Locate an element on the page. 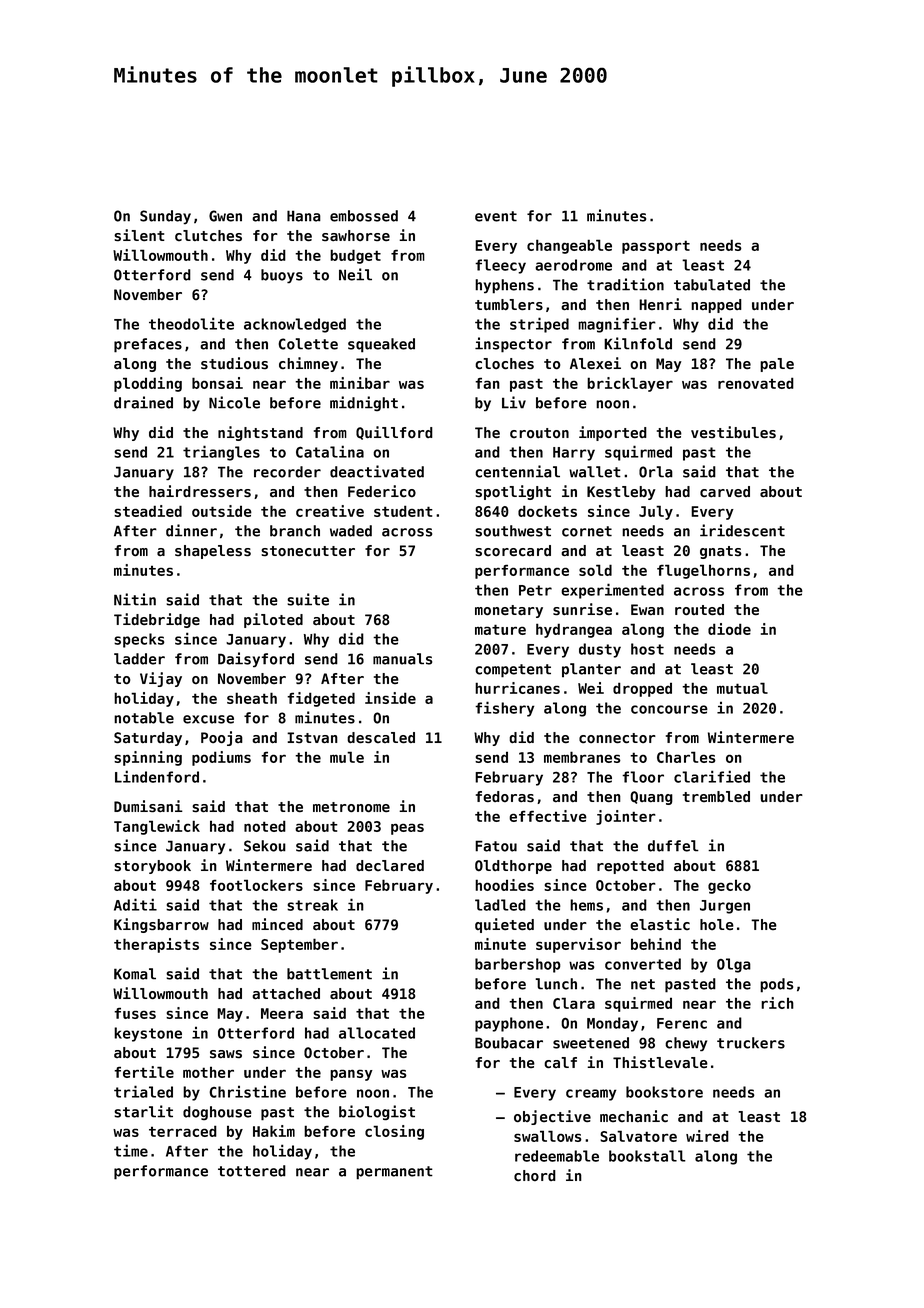 This page has width=924, height=1308. prefaces is located at coordinates (148, 345).
